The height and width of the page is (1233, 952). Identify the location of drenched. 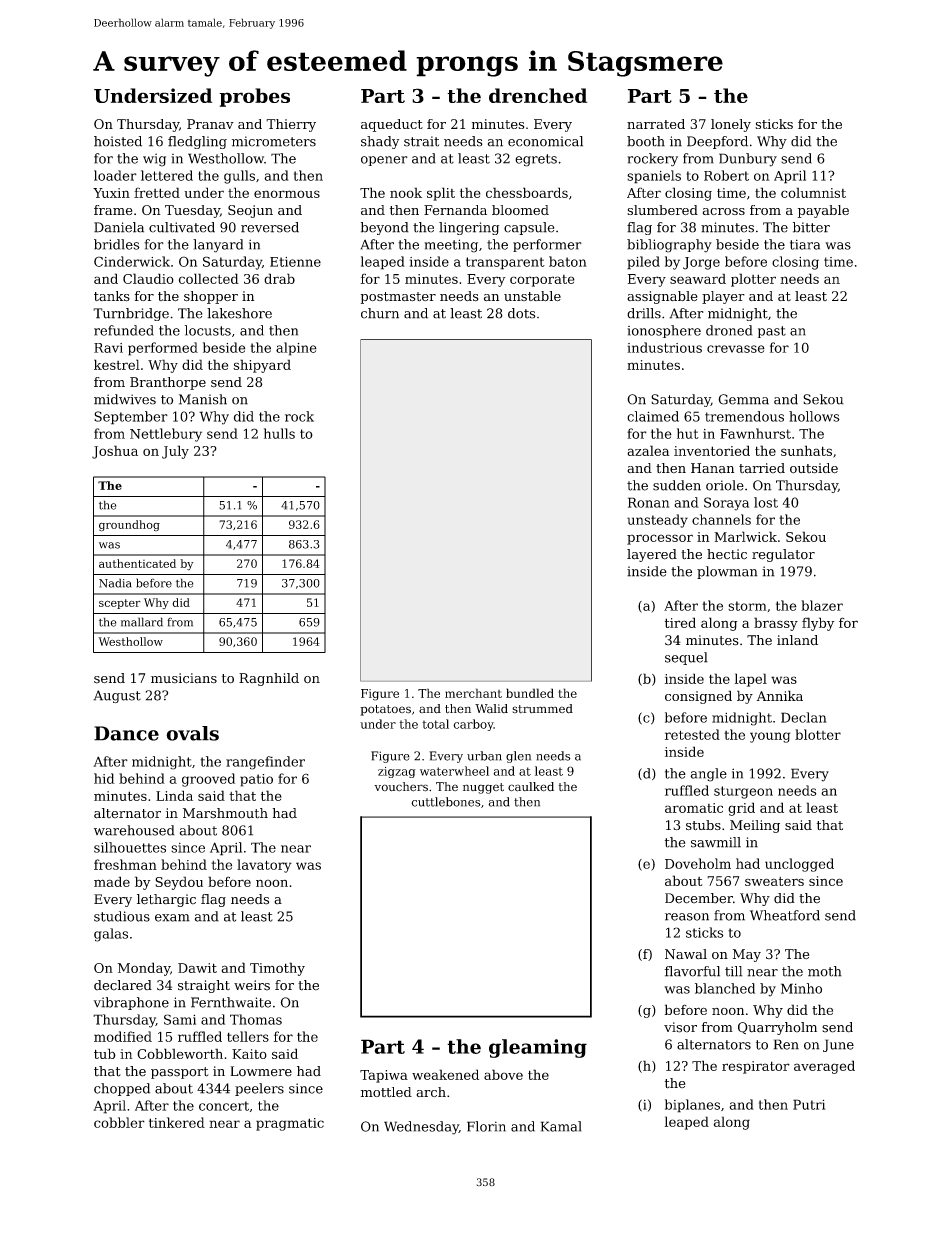
(538, 95).
